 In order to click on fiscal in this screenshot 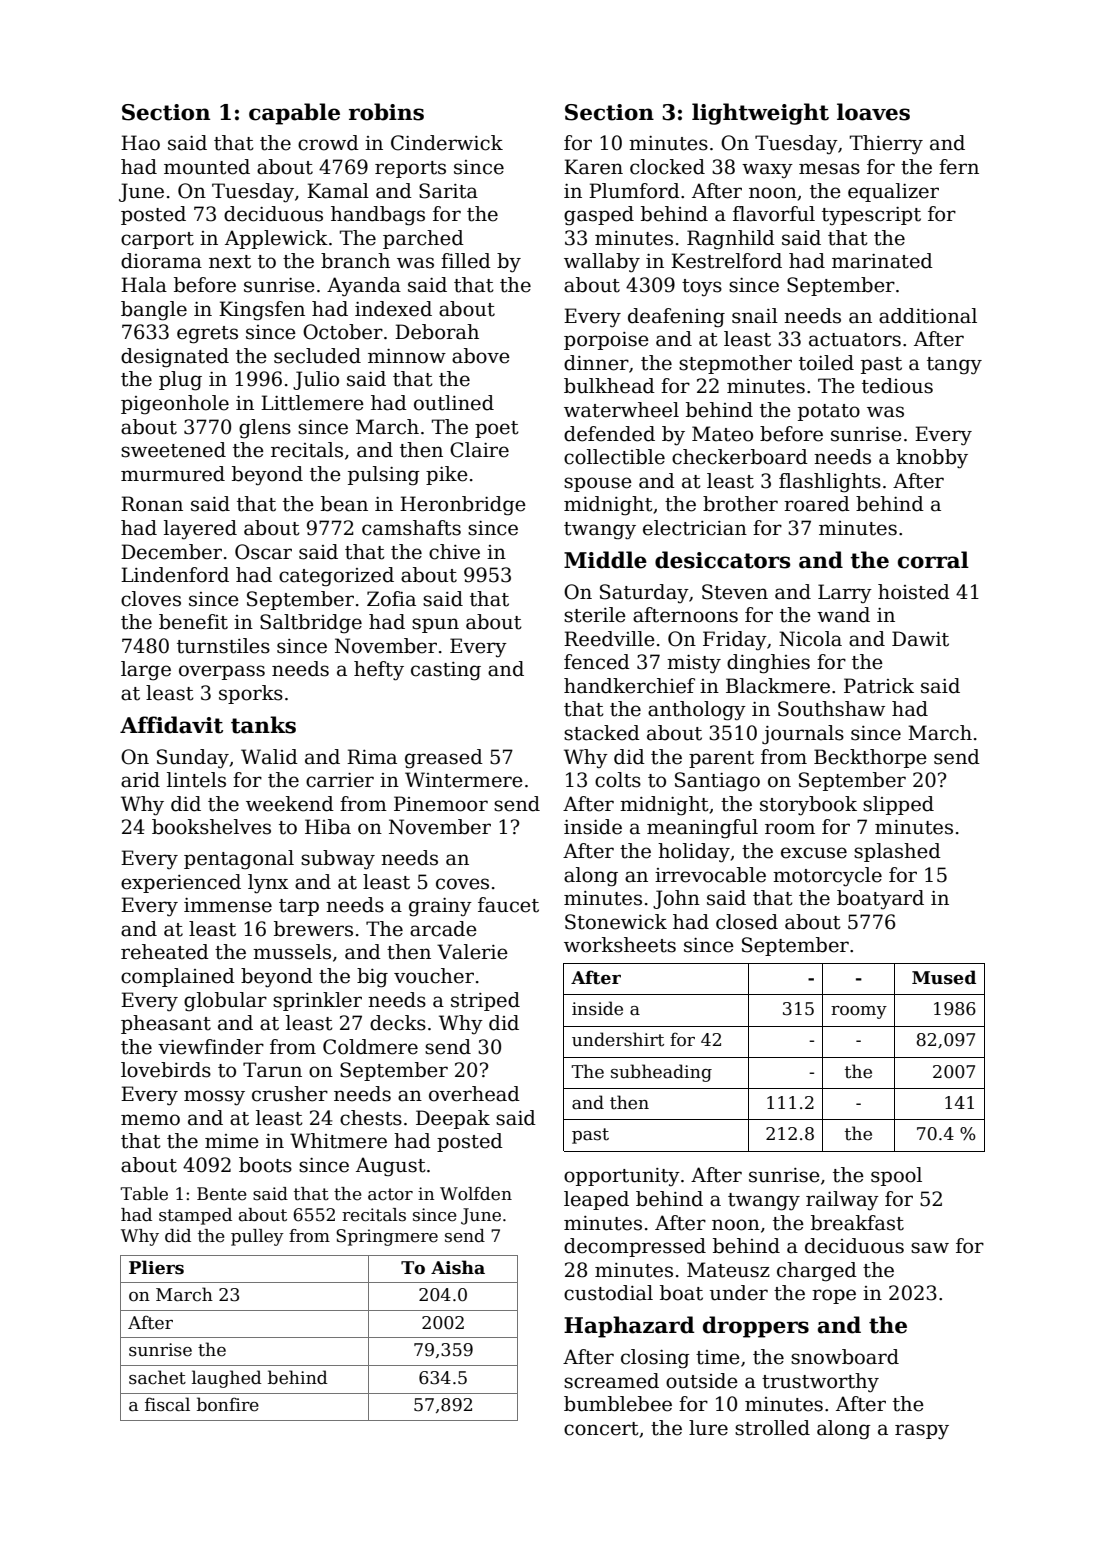, I will do `click(167, 1404)`.
